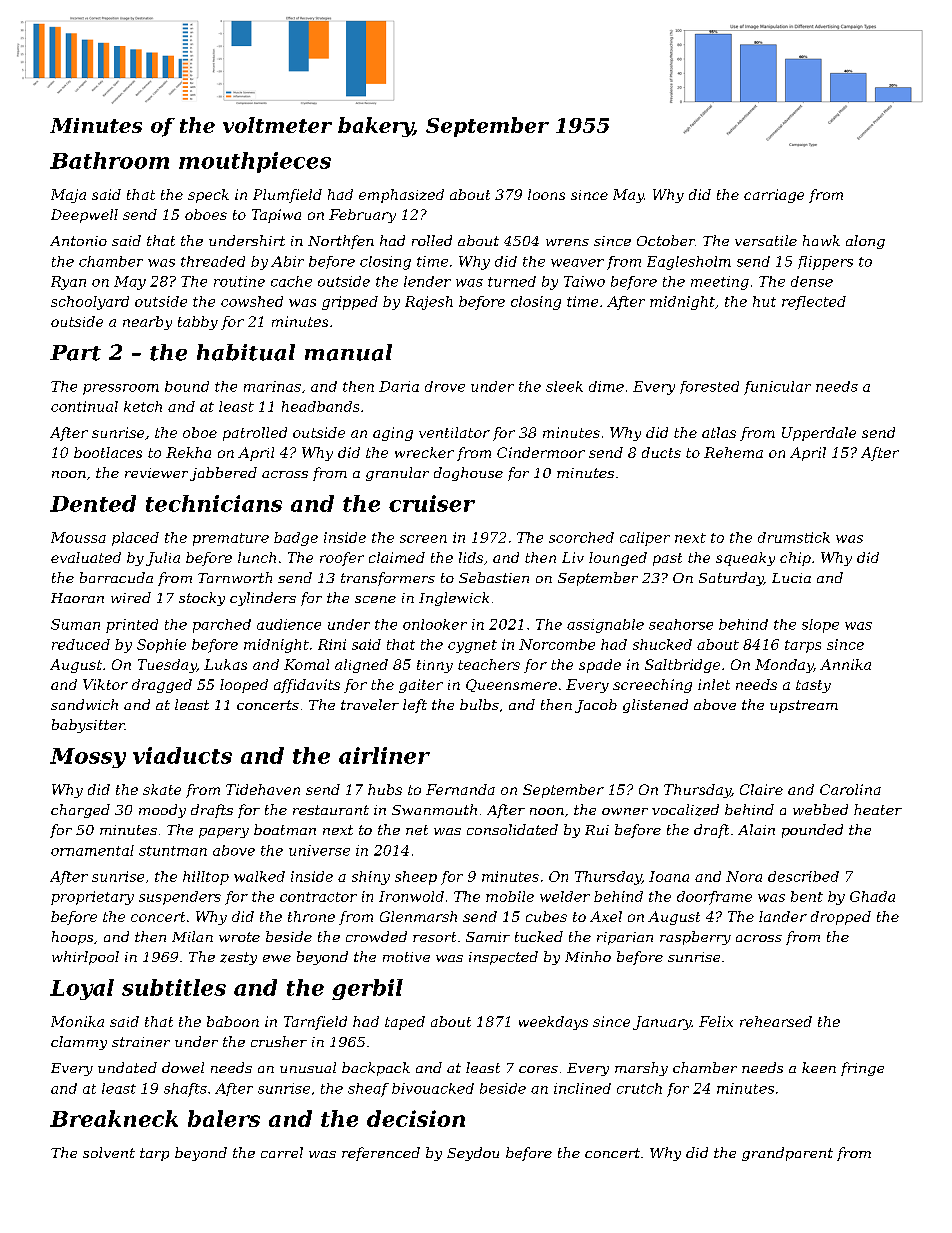  Describe the element at coordinates (819, 1067) in the screenshot. I see `keen` at that location.
